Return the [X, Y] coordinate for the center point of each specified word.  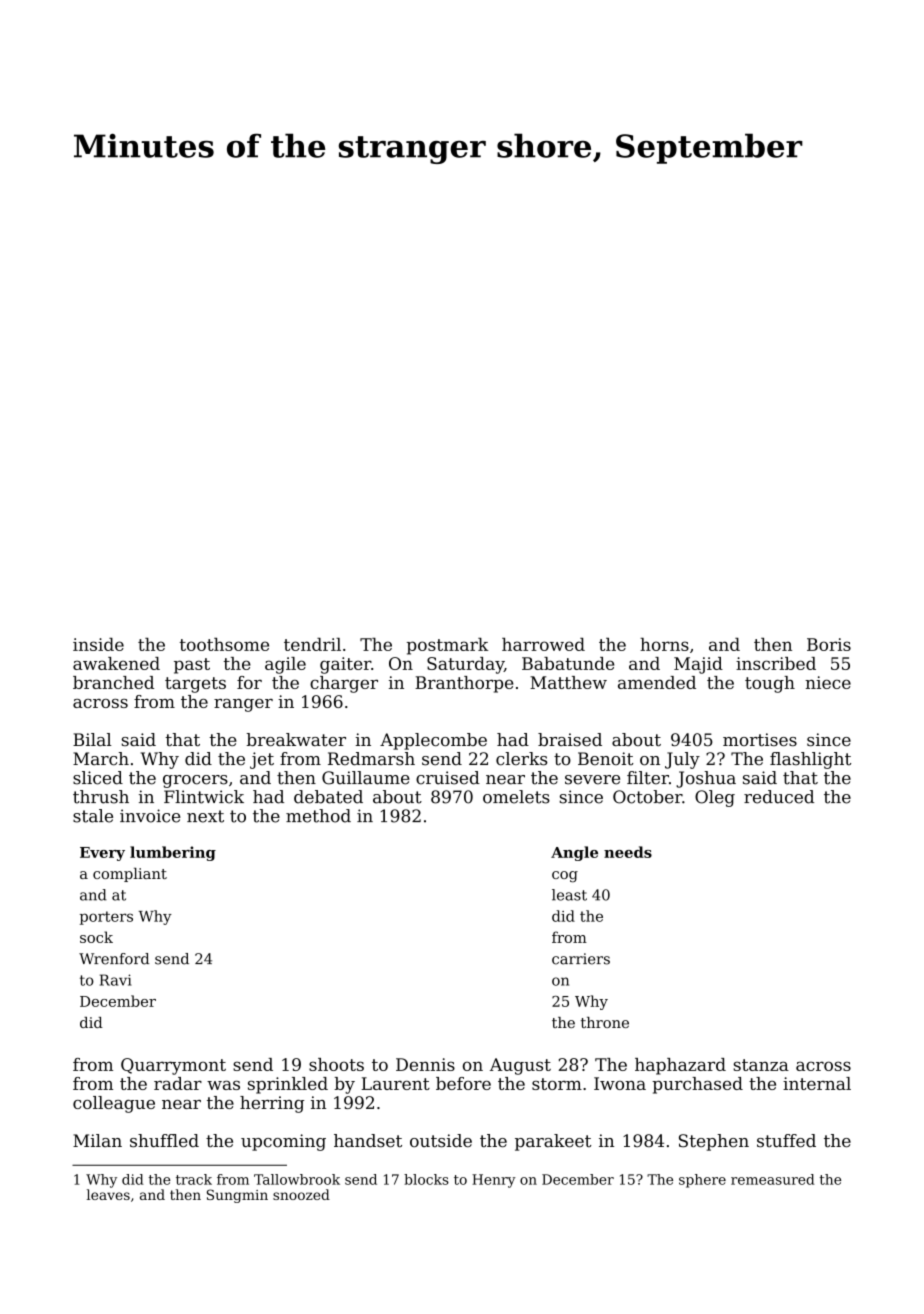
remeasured [772, 1179]
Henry [494, 1181]
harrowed [543, 644]
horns [664, 644]
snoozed [301, 1194]
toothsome [224, 644]
